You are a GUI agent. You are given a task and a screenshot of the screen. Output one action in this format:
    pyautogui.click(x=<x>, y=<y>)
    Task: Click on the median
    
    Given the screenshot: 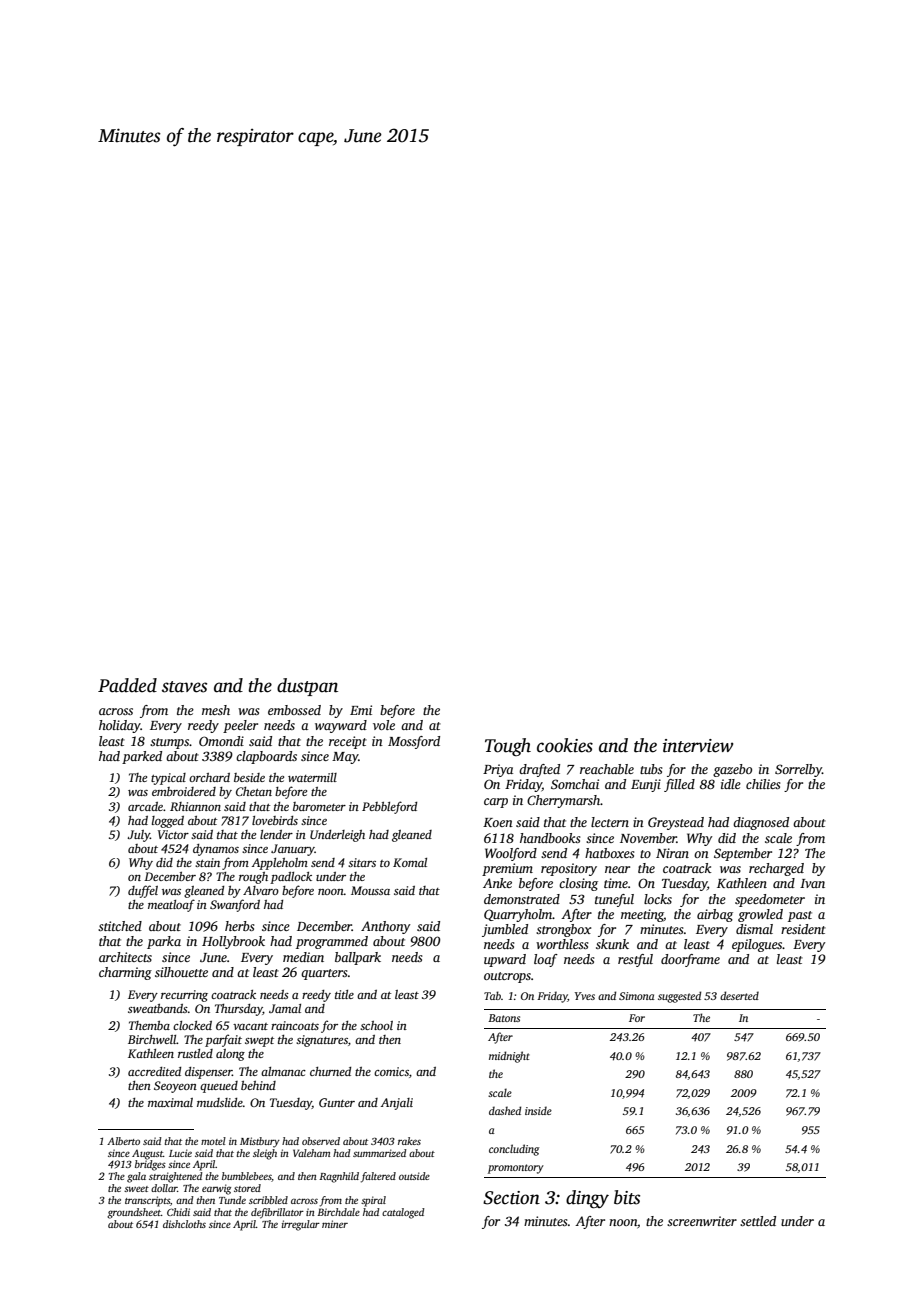 What is the action you would take?
    pyautogui.click(x=303, y=957)
